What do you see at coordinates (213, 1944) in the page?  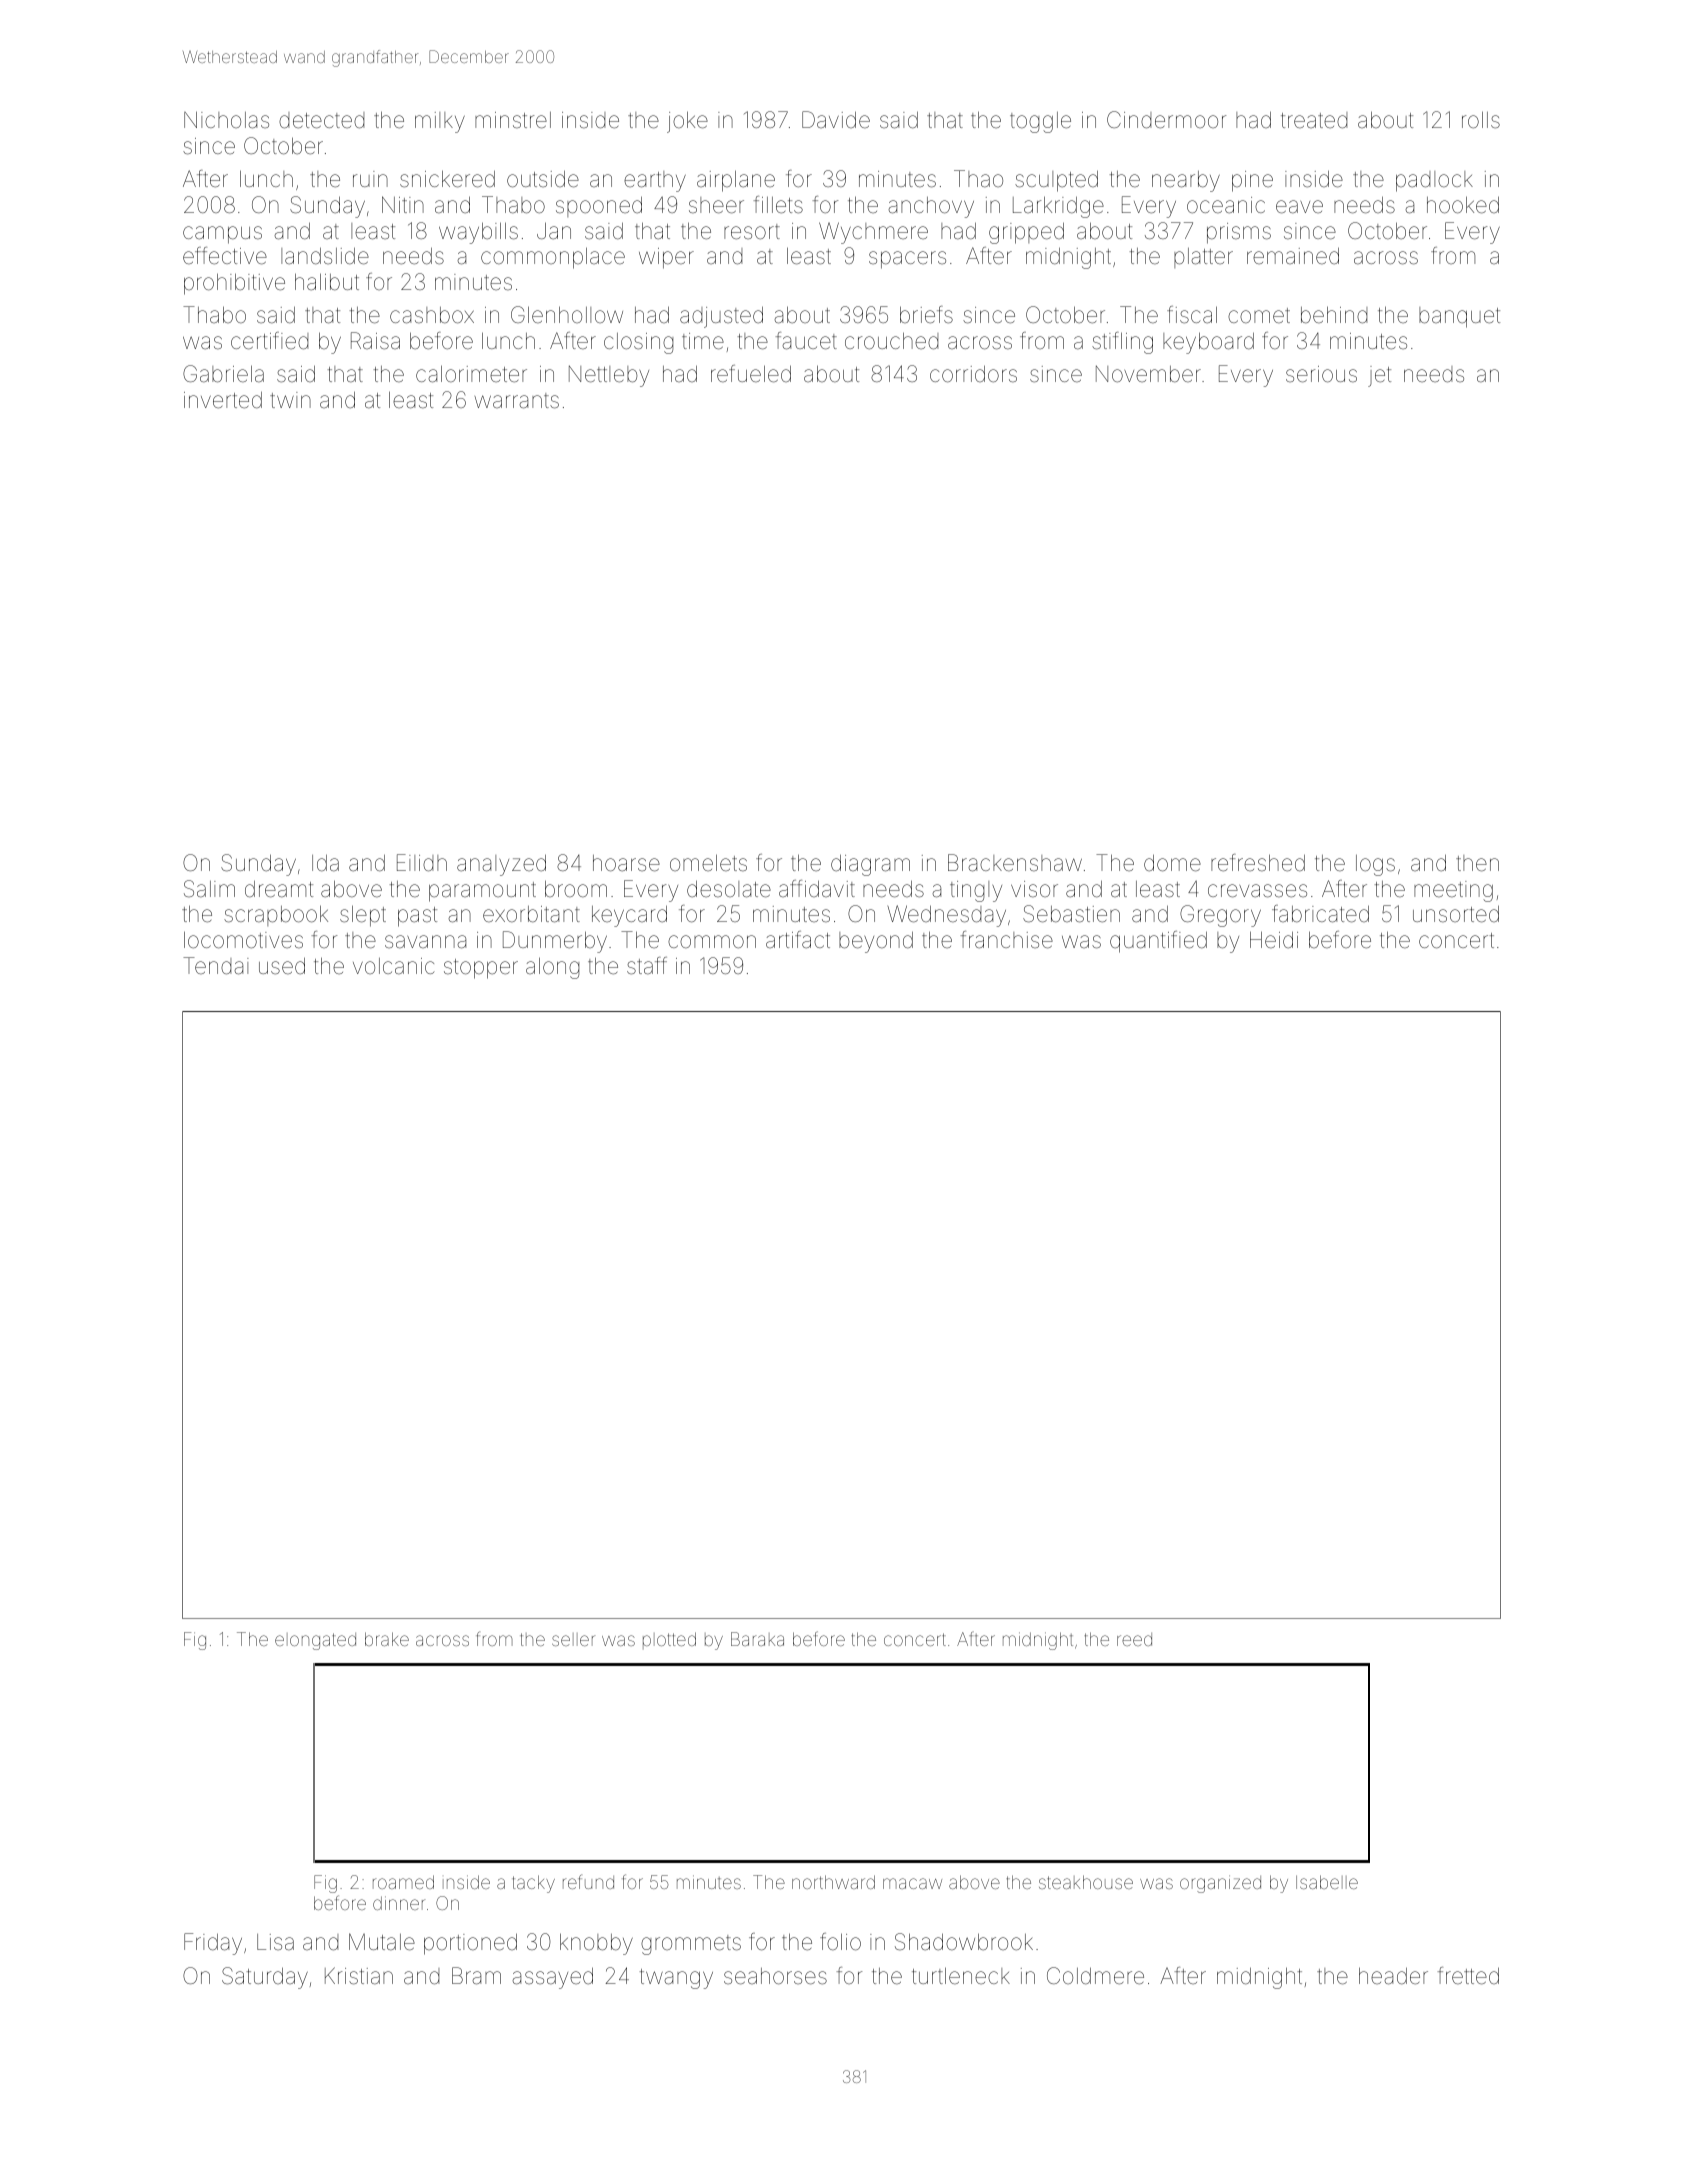 I see `Friday` at bounding box center [213, 1944].
